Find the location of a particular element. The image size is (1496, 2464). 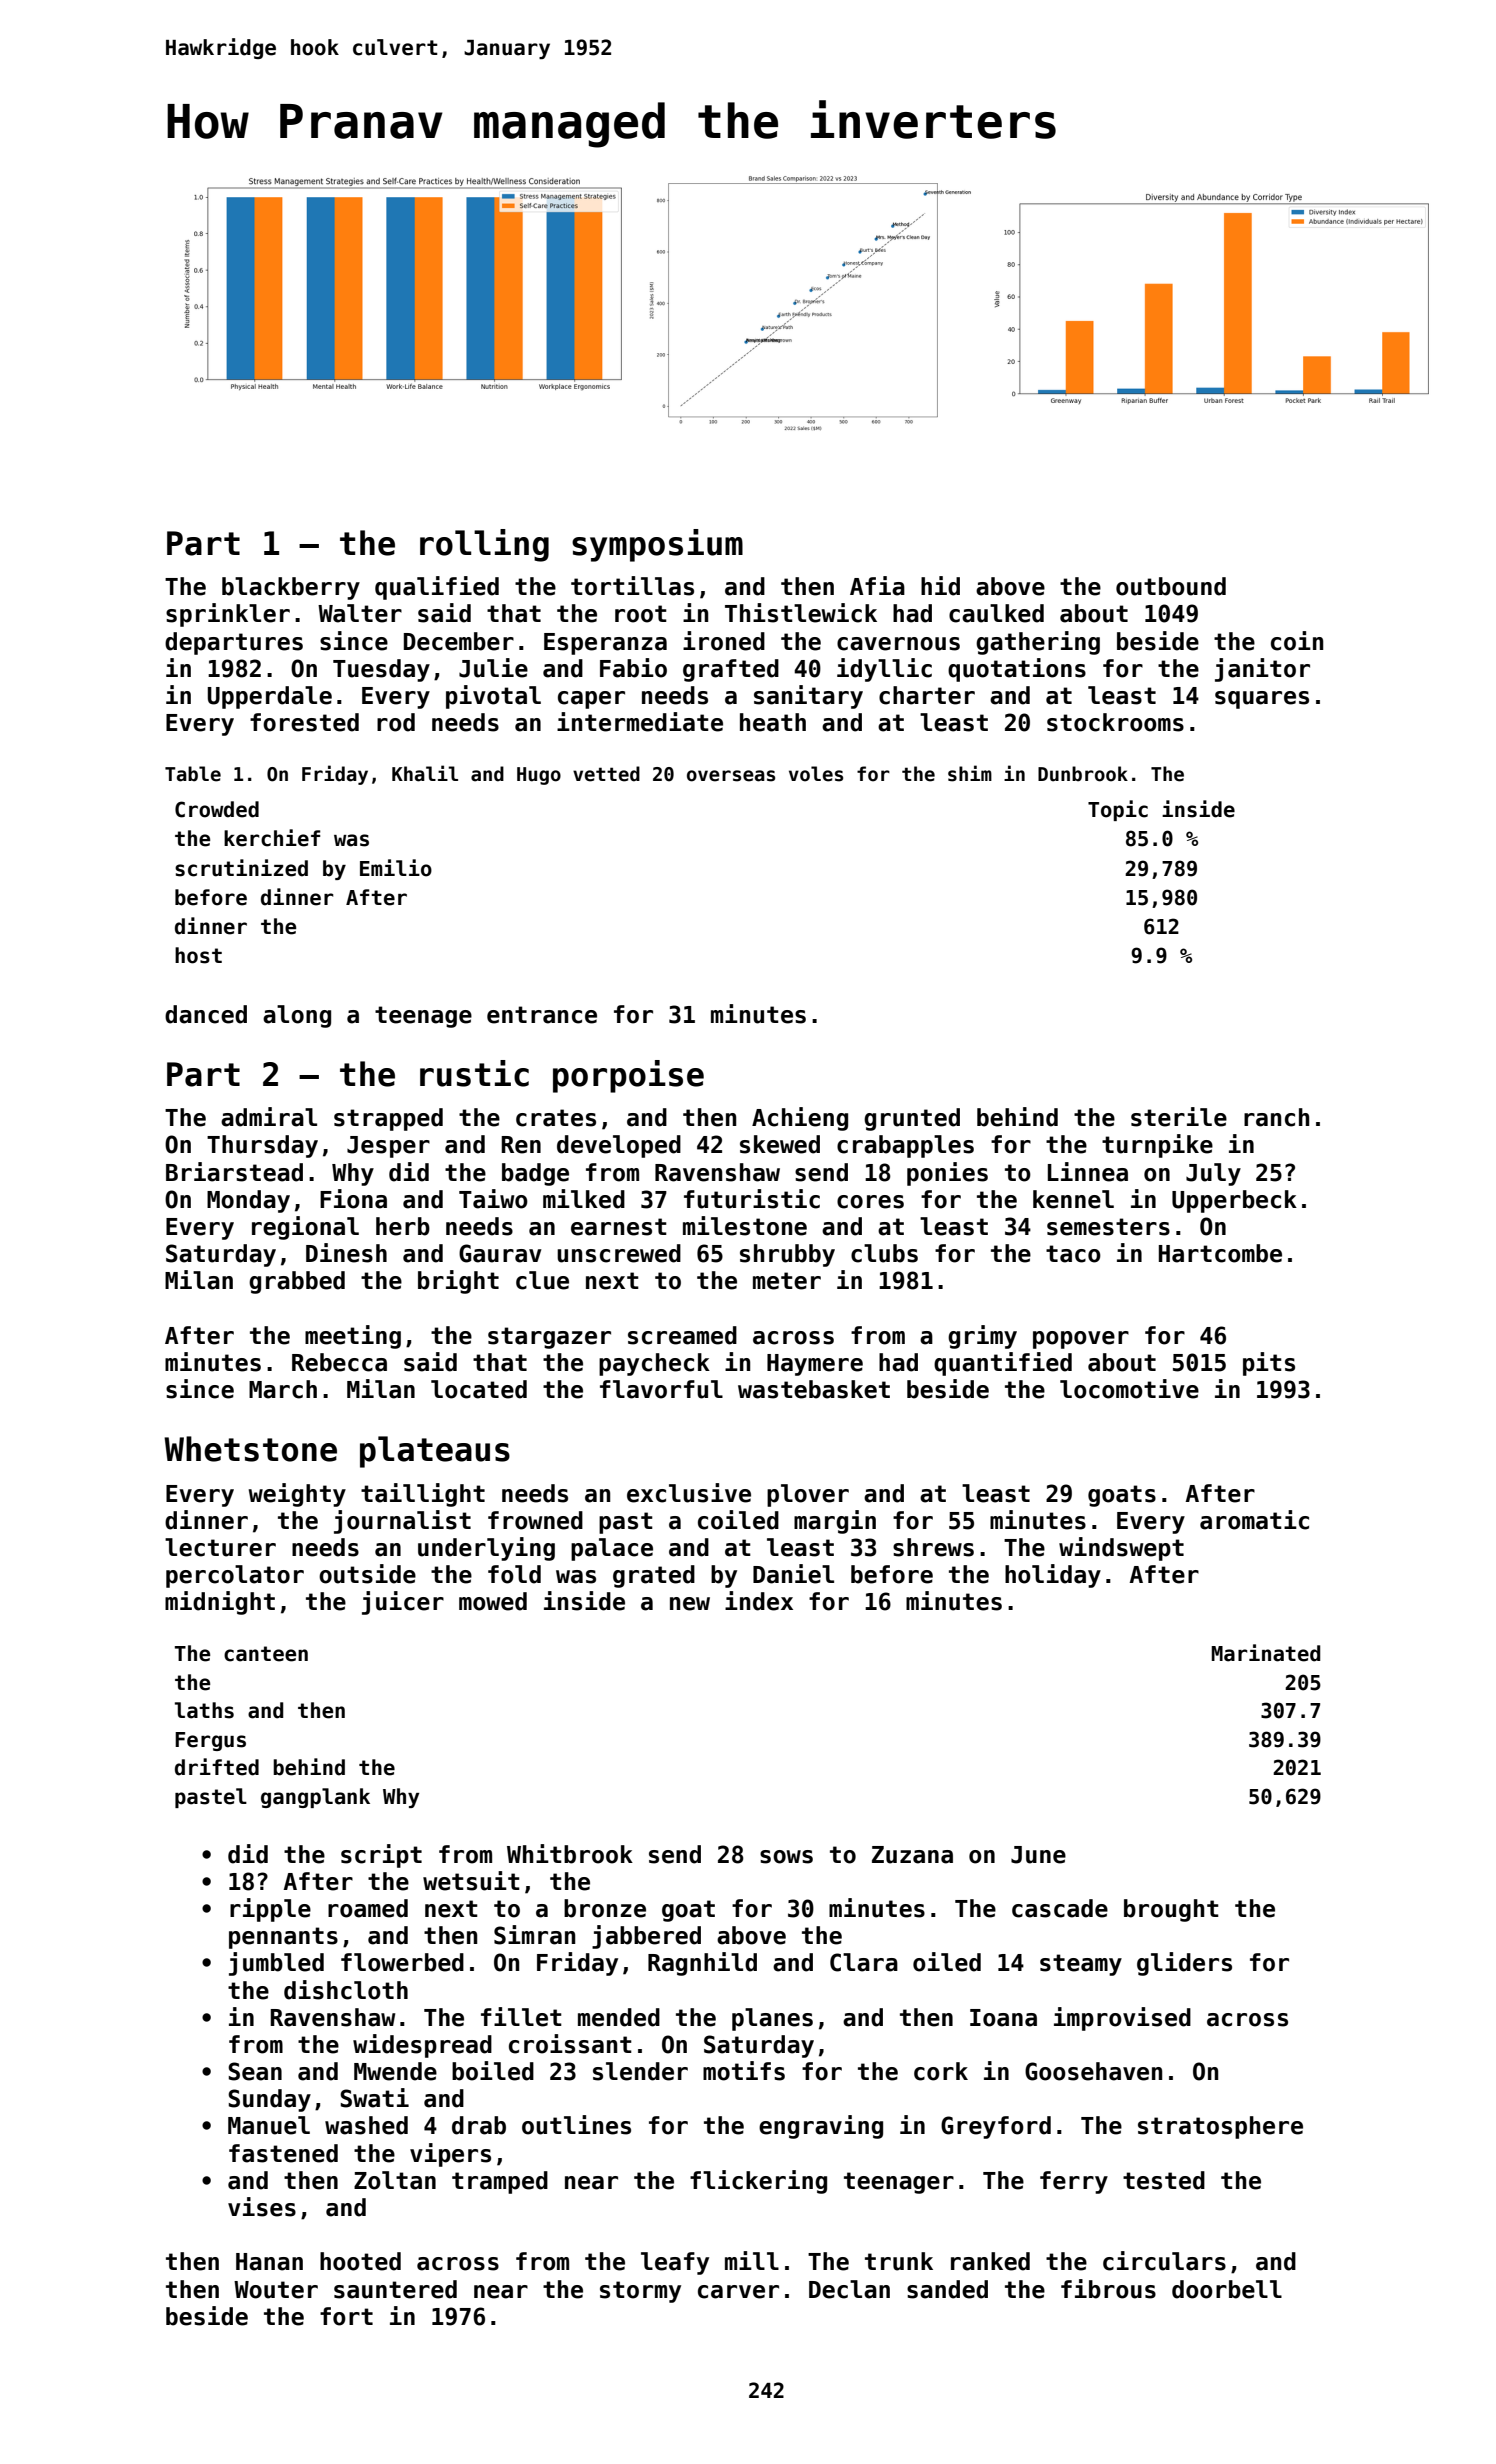

shrews is located at coordinates (933, 1547).
